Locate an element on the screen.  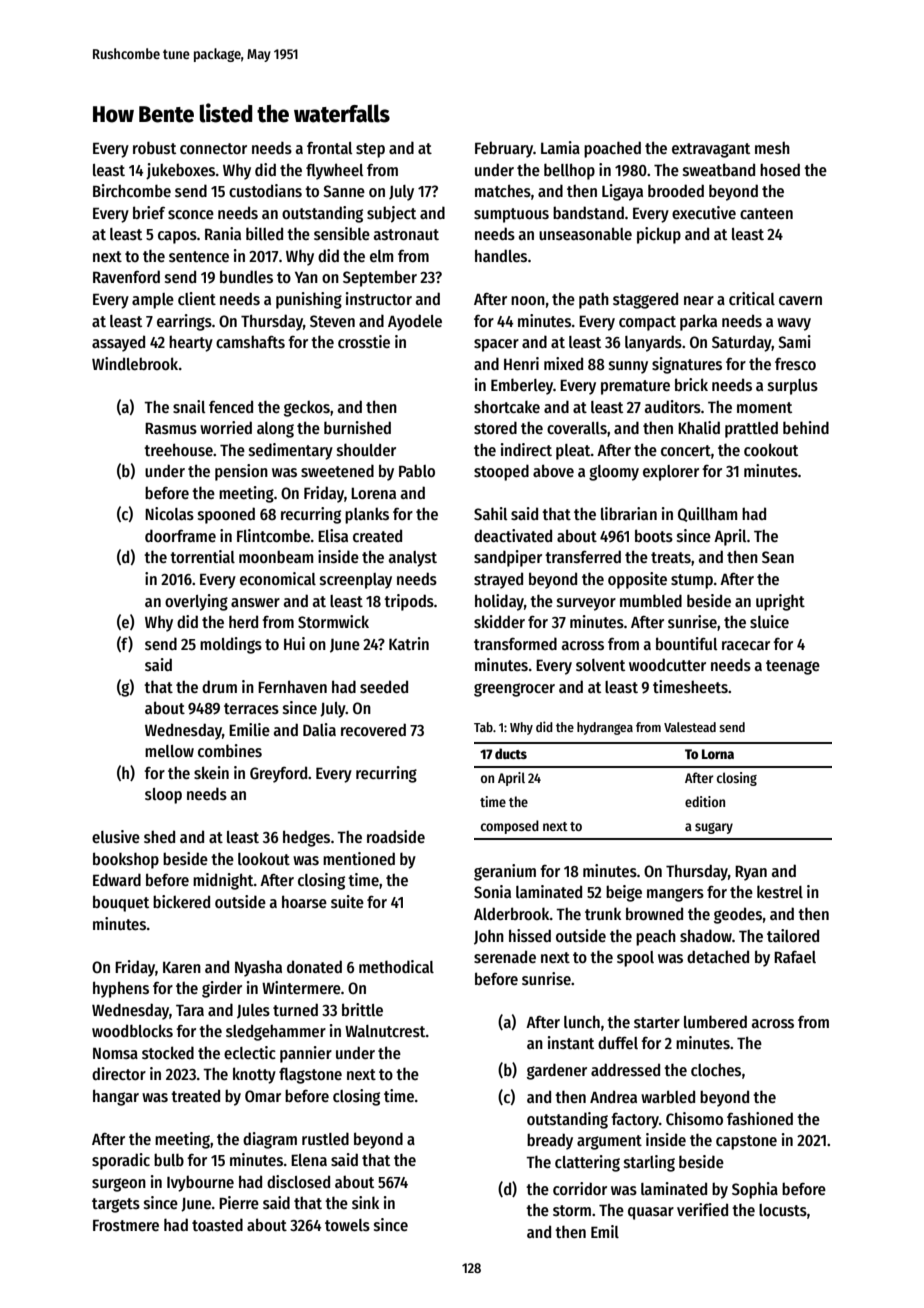
roadside is located at coordinates (396, 836).
